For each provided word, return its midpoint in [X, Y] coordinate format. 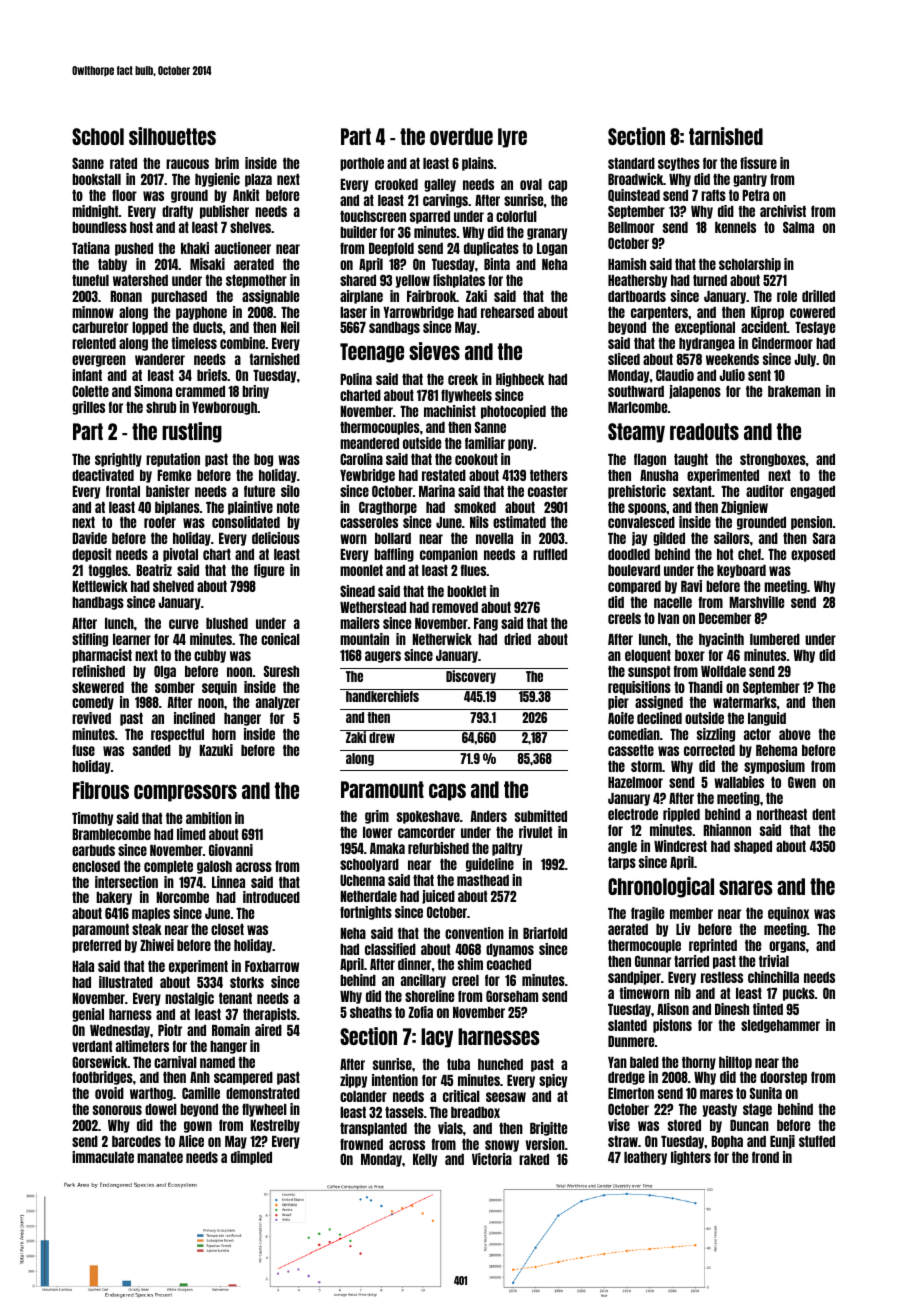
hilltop [735, 1063]
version [545, 1144]
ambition [209, 818]
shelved [173, 586]
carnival [175, 1062]
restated [444, 475]
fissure [758, 163]
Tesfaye [815, 328]
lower [377, 832]
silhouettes [172, 136]
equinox [788, 914]
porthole [362, 164]
